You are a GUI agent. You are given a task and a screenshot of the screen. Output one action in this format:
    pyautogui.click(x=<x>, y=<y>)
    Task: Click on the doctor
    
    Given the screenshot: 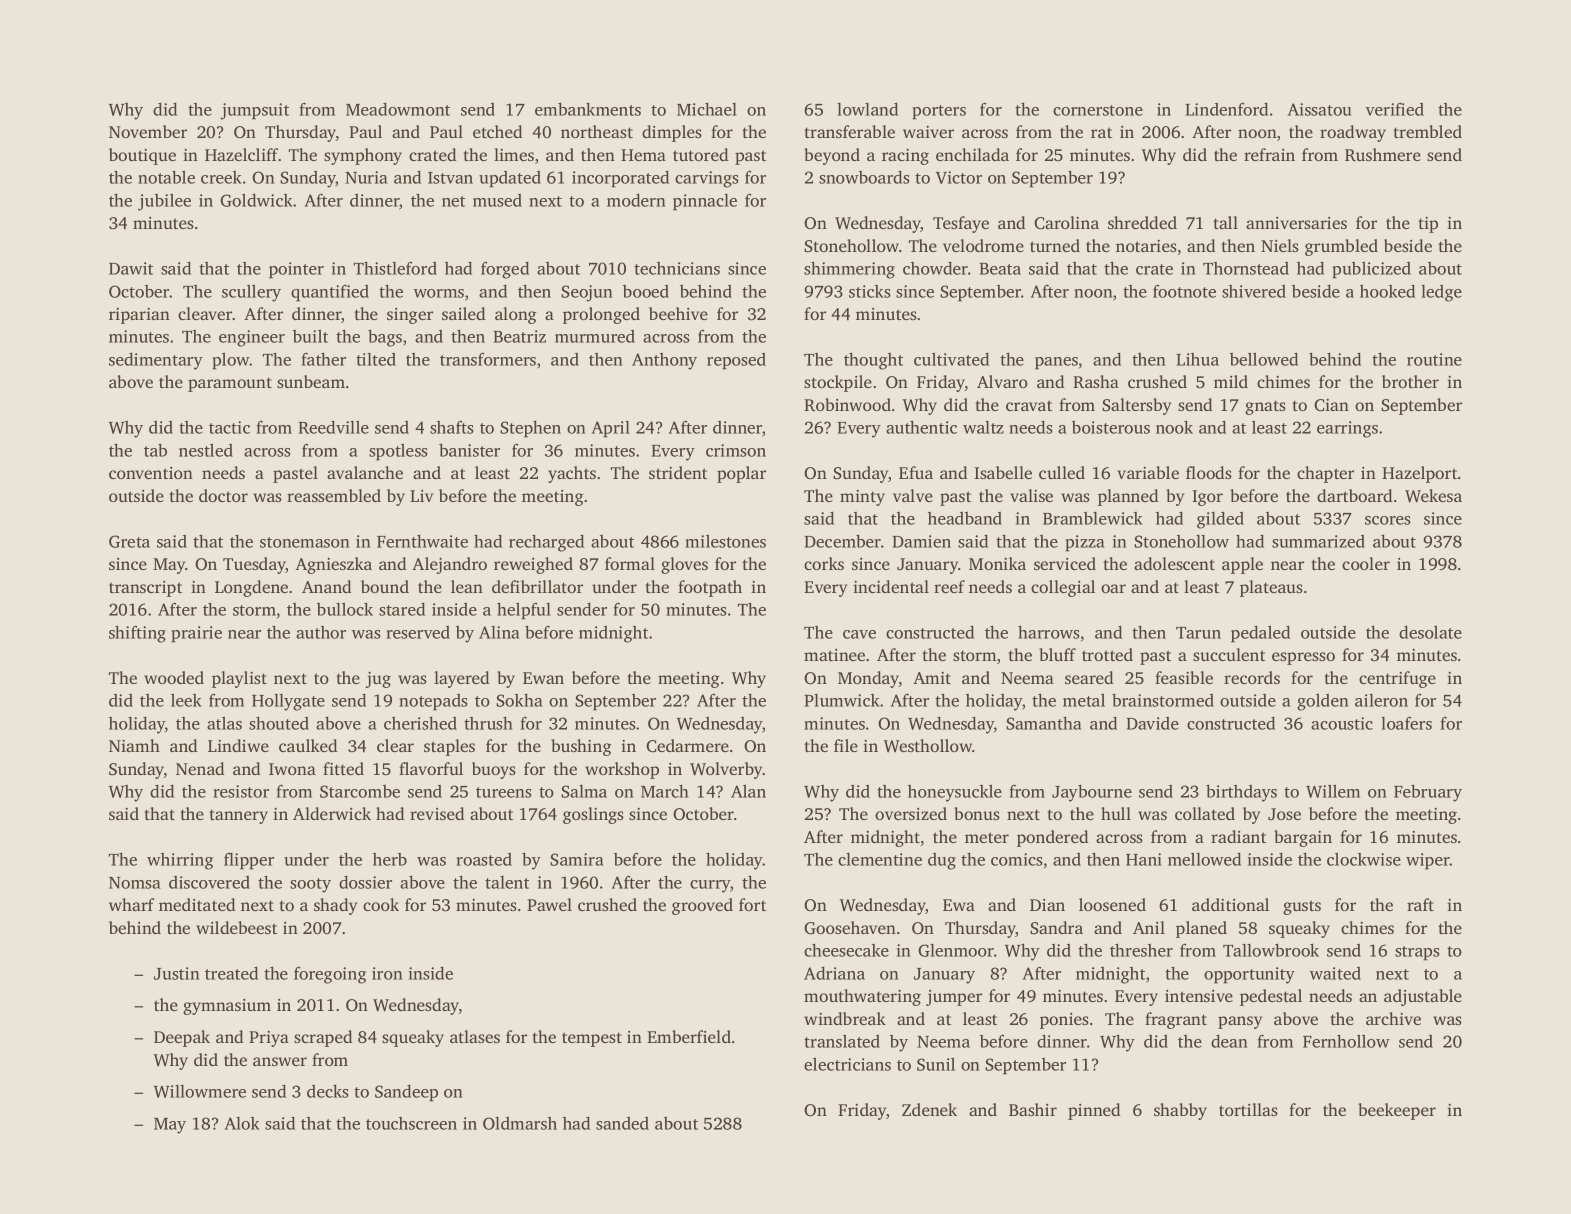 What is the action you would take?
    pyautogui.click(x=223, y=495)
